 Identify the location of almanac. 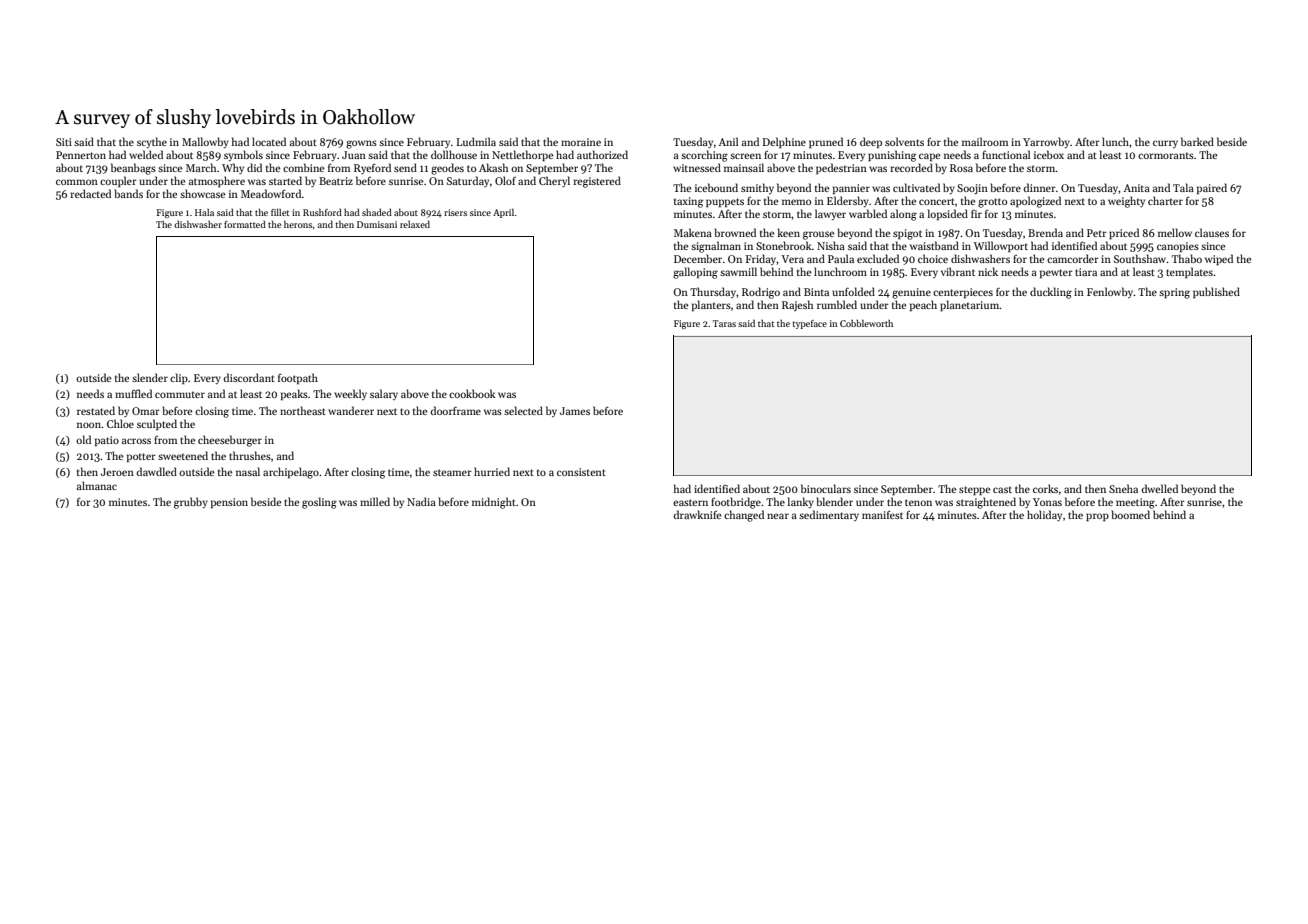
(97, 485).
